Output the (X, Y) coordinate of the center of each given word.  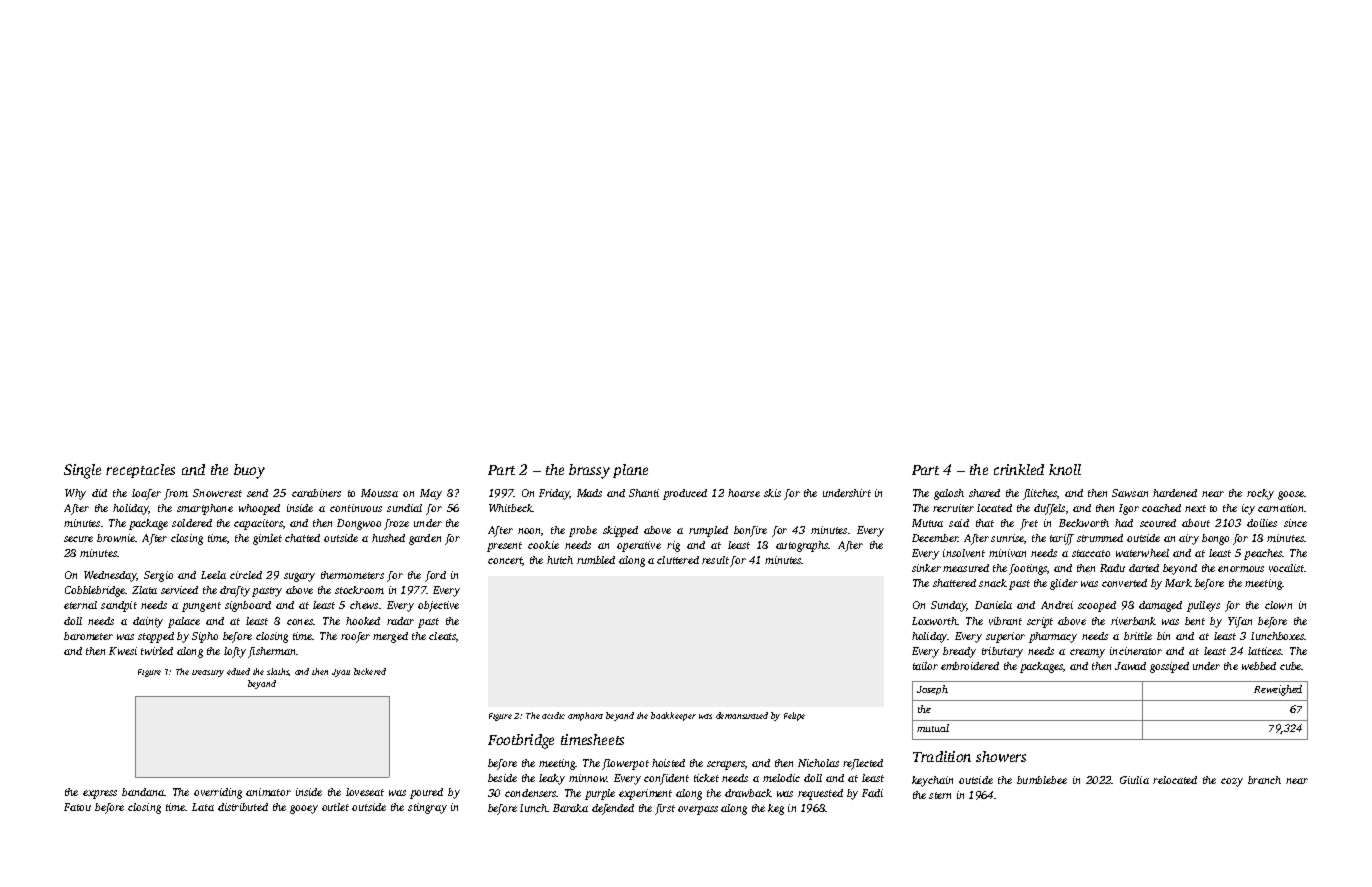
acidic (553, 715)
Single (82, 471)
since (1295, 523)
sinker (926, 568)
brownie (116, 538)
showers (1001, 756)
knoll (1065, 469)
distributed (243, 807)
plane (630, 471)
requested (820, 794)
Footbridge (521, 741)
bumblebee (1042, 780)
